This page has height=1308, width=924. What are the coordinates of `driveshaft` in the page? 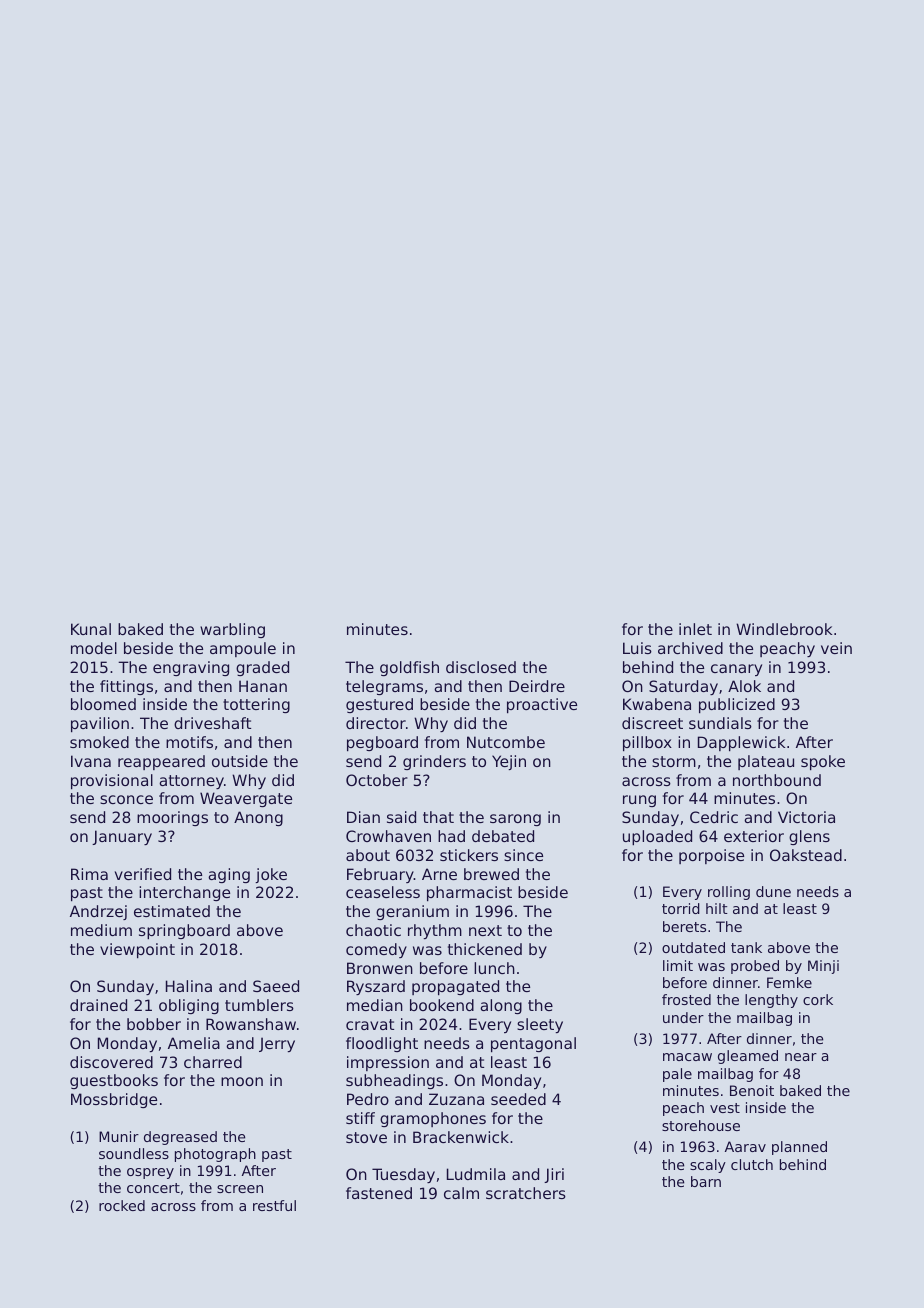 It's located at (212, 723).
